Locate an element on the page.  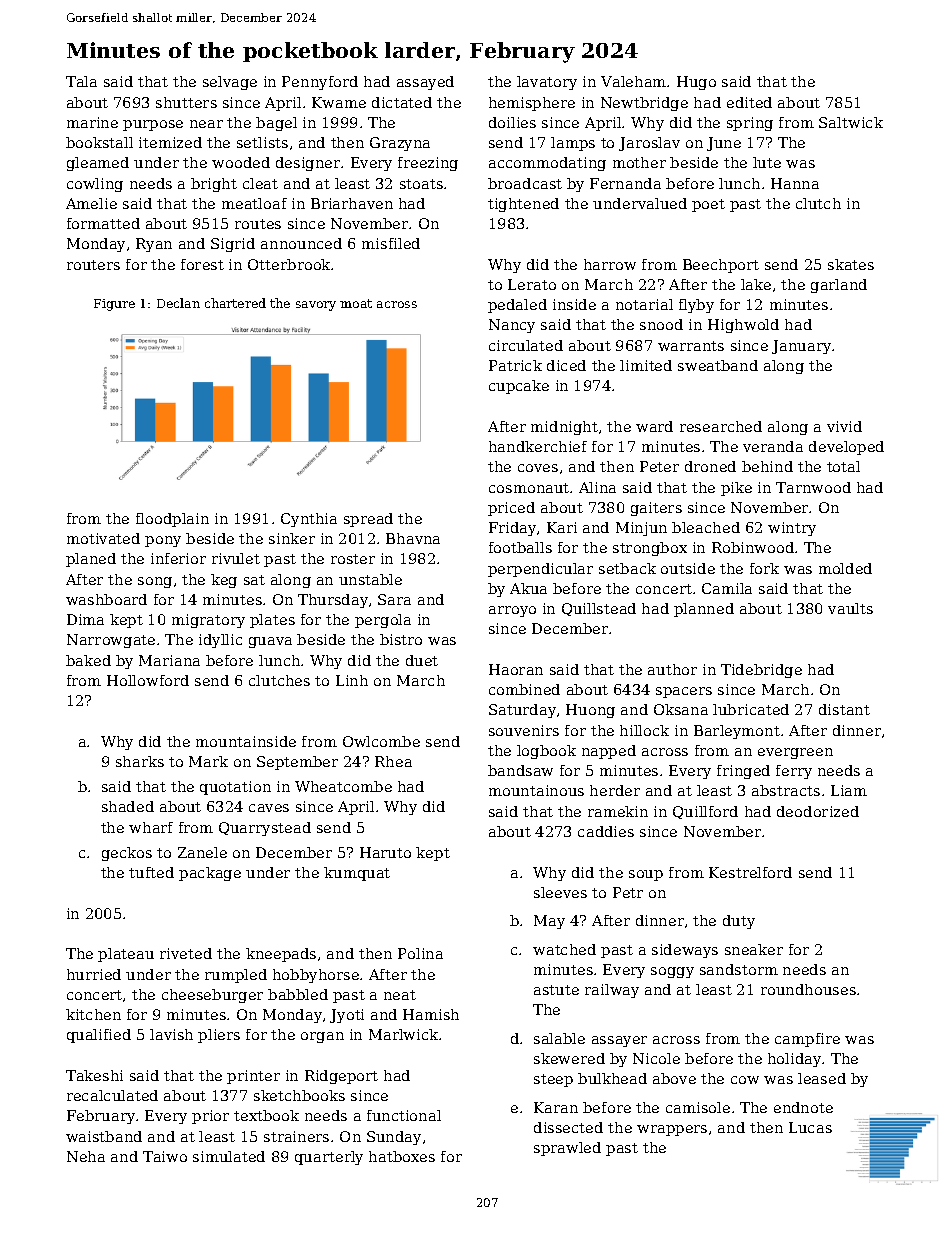
deodorized is located at coordinates (818, 811).
